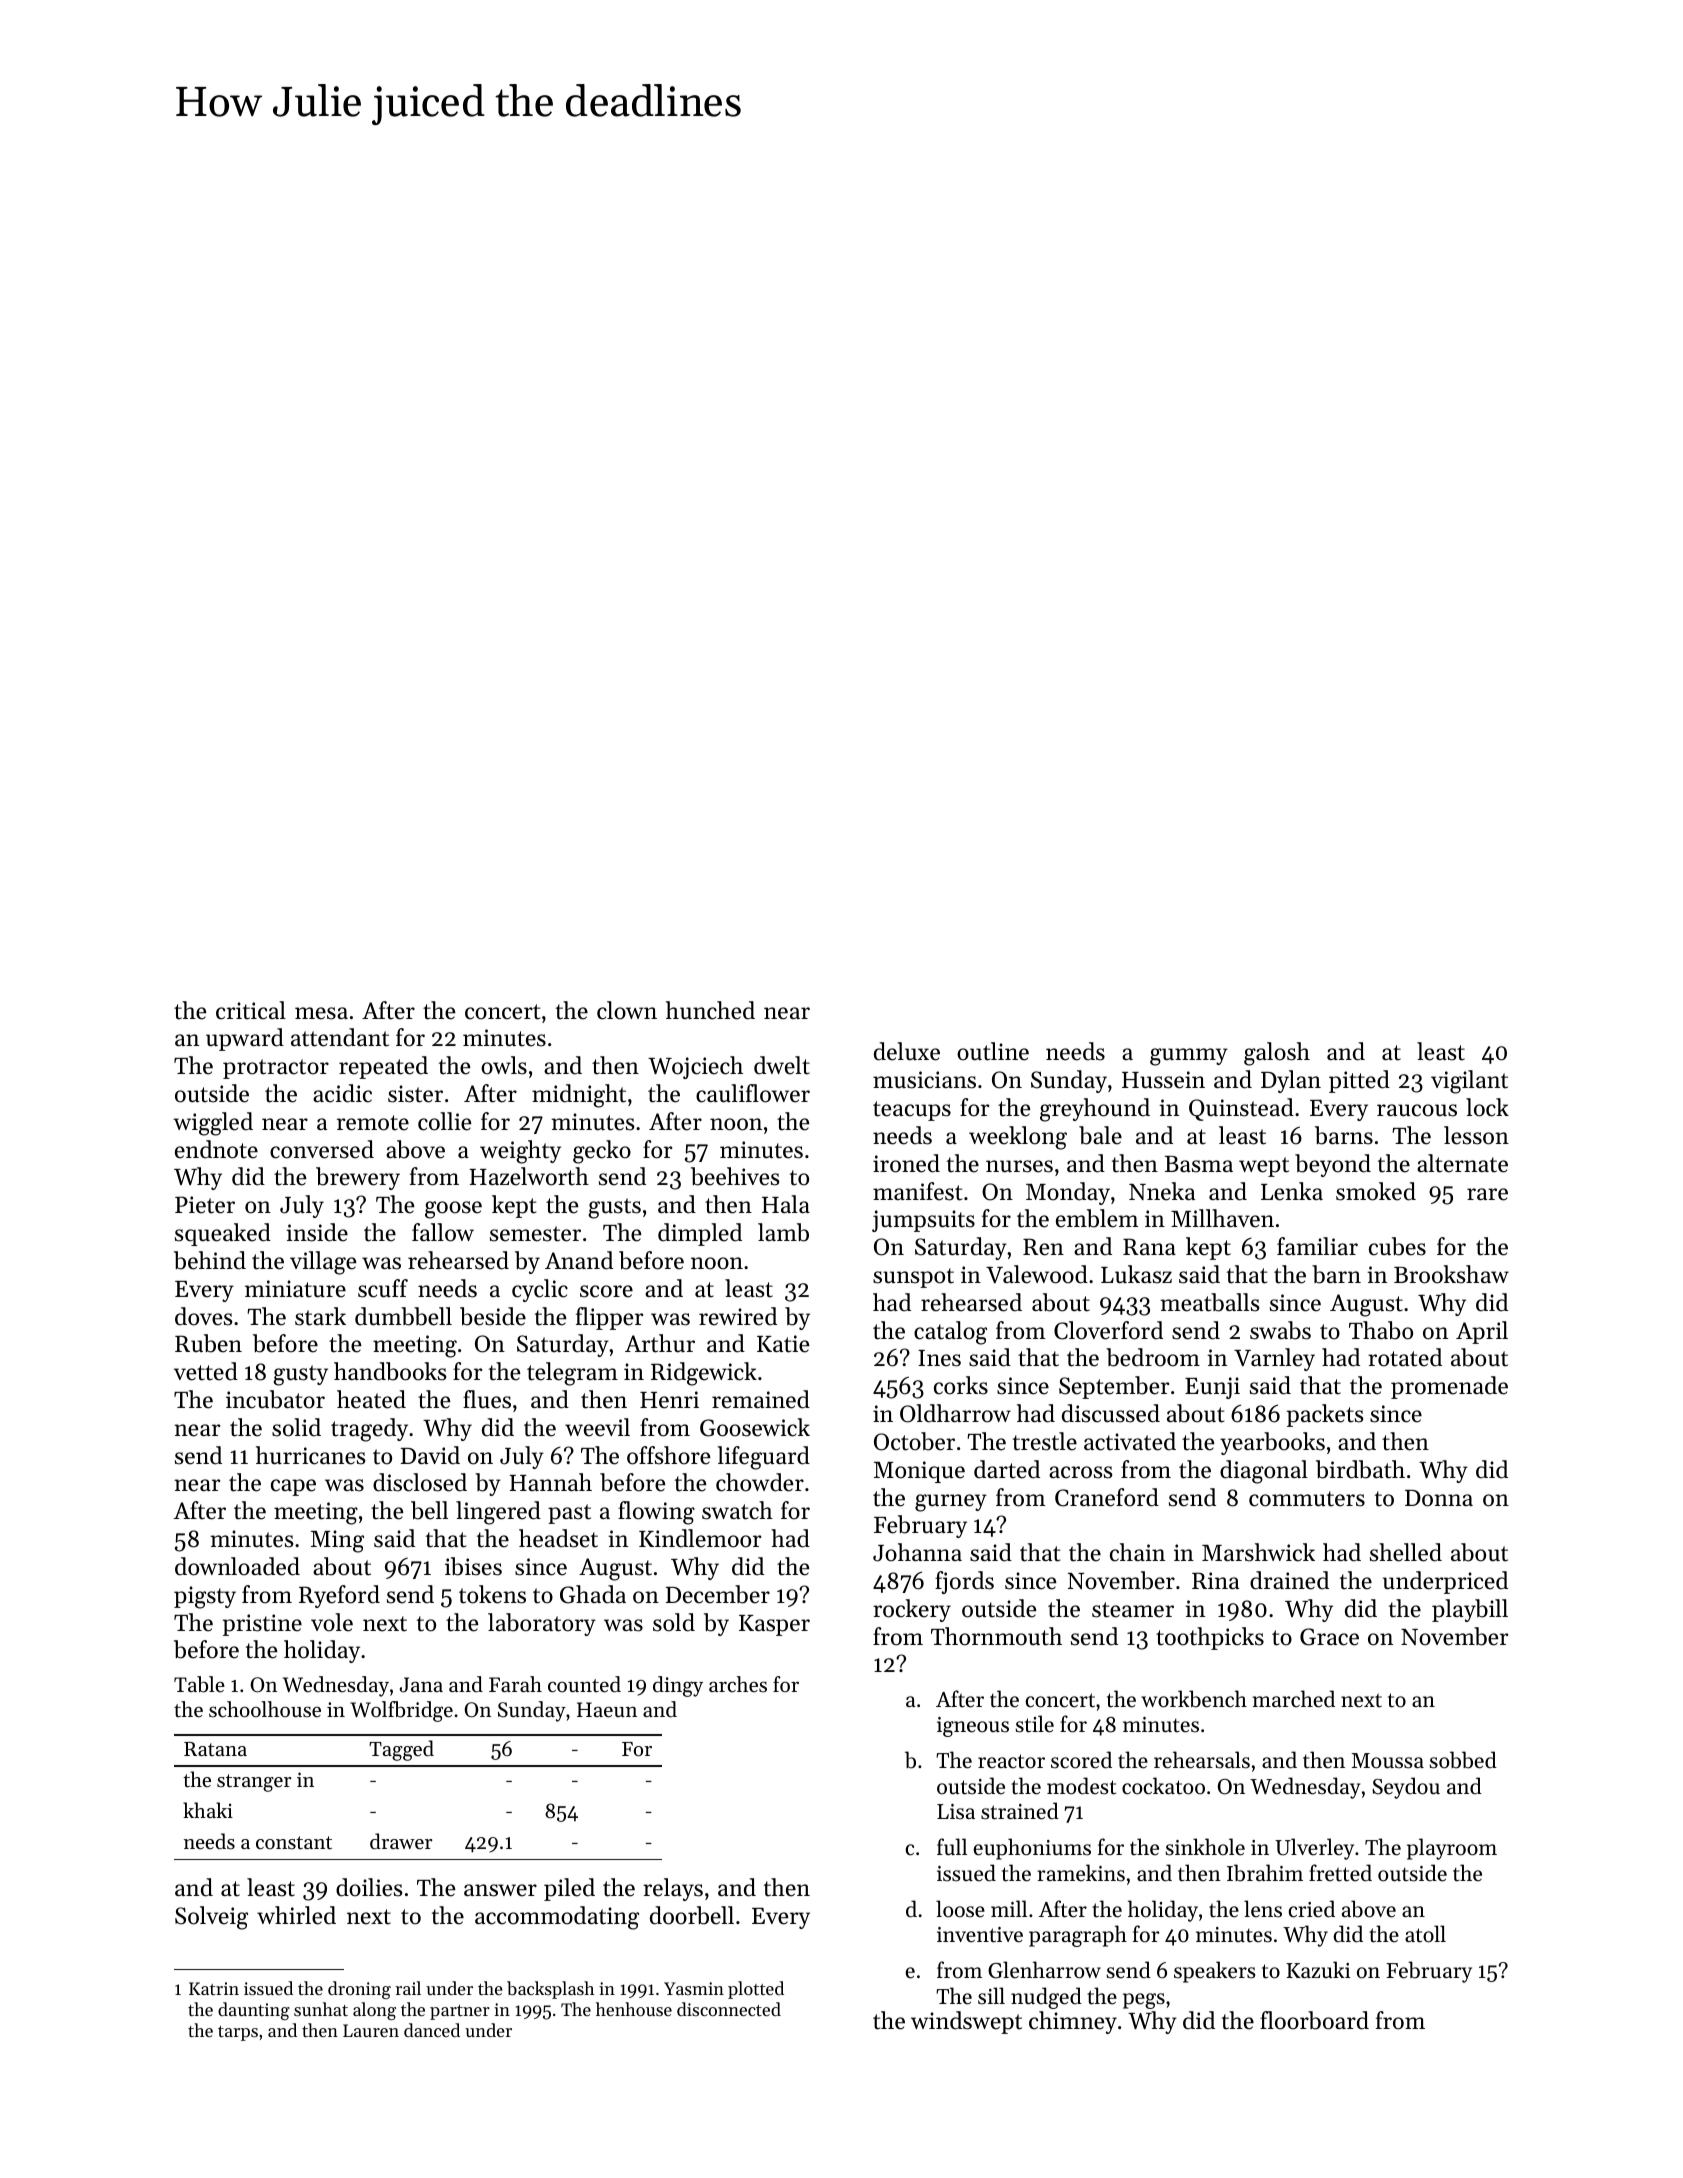 Image resolution: width=1683 pixels, height=2178 pixels. I want to click on relays, so click(673, 1889).
